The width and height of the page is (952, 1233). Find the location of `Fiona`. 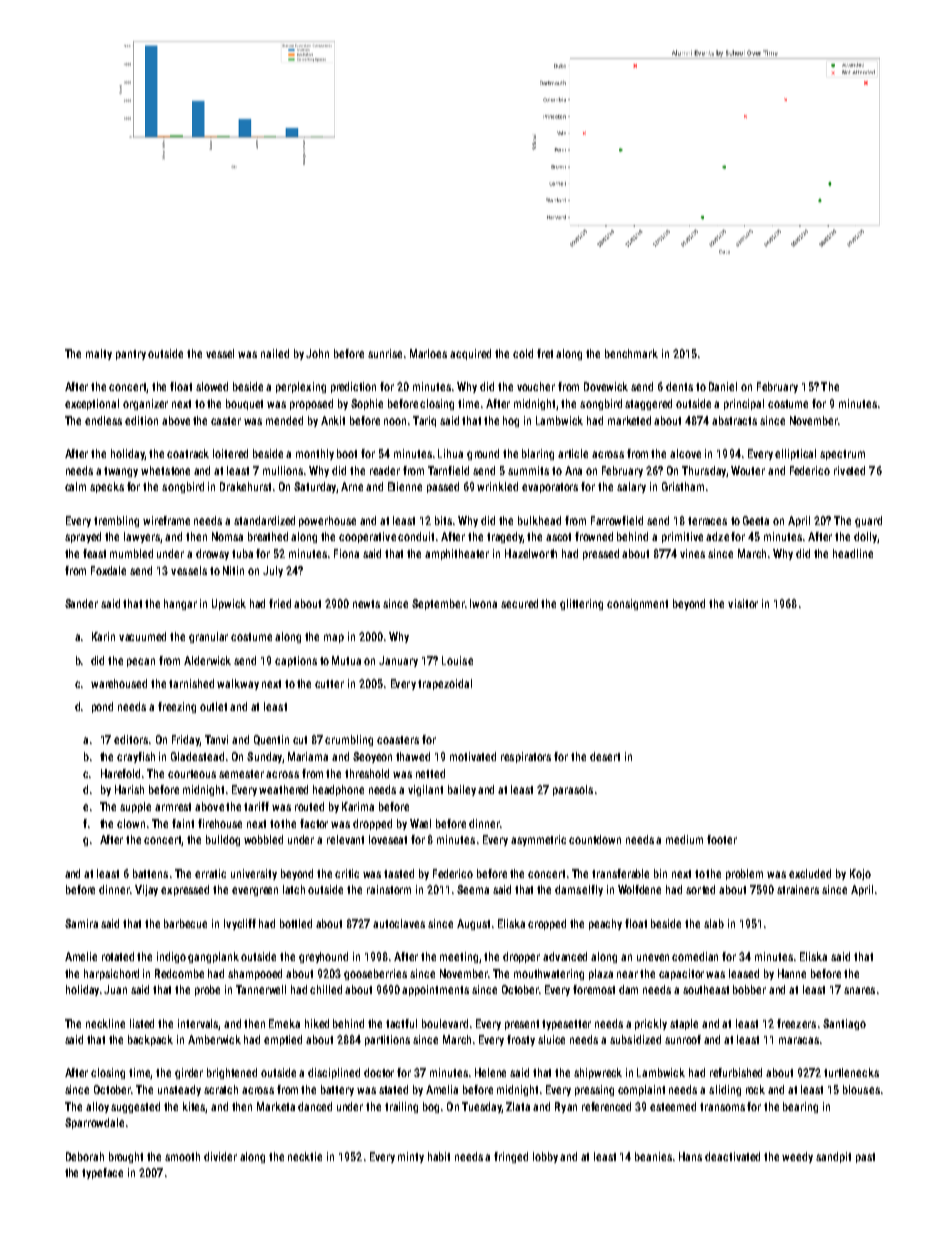

Fiona is located at coordinates (346, 553).
